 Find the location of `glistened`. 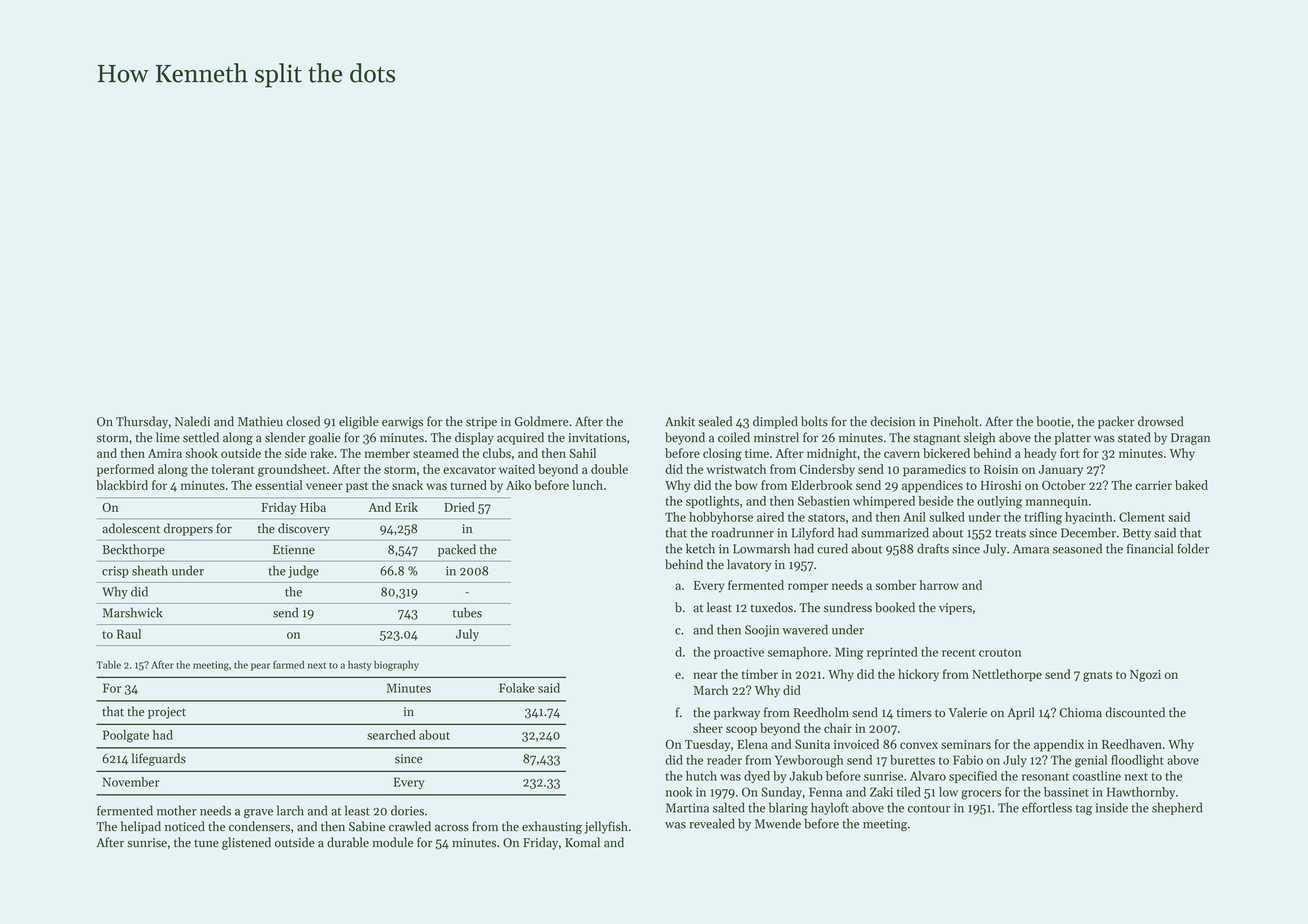

glistened is located at coordinates (246, 843).
